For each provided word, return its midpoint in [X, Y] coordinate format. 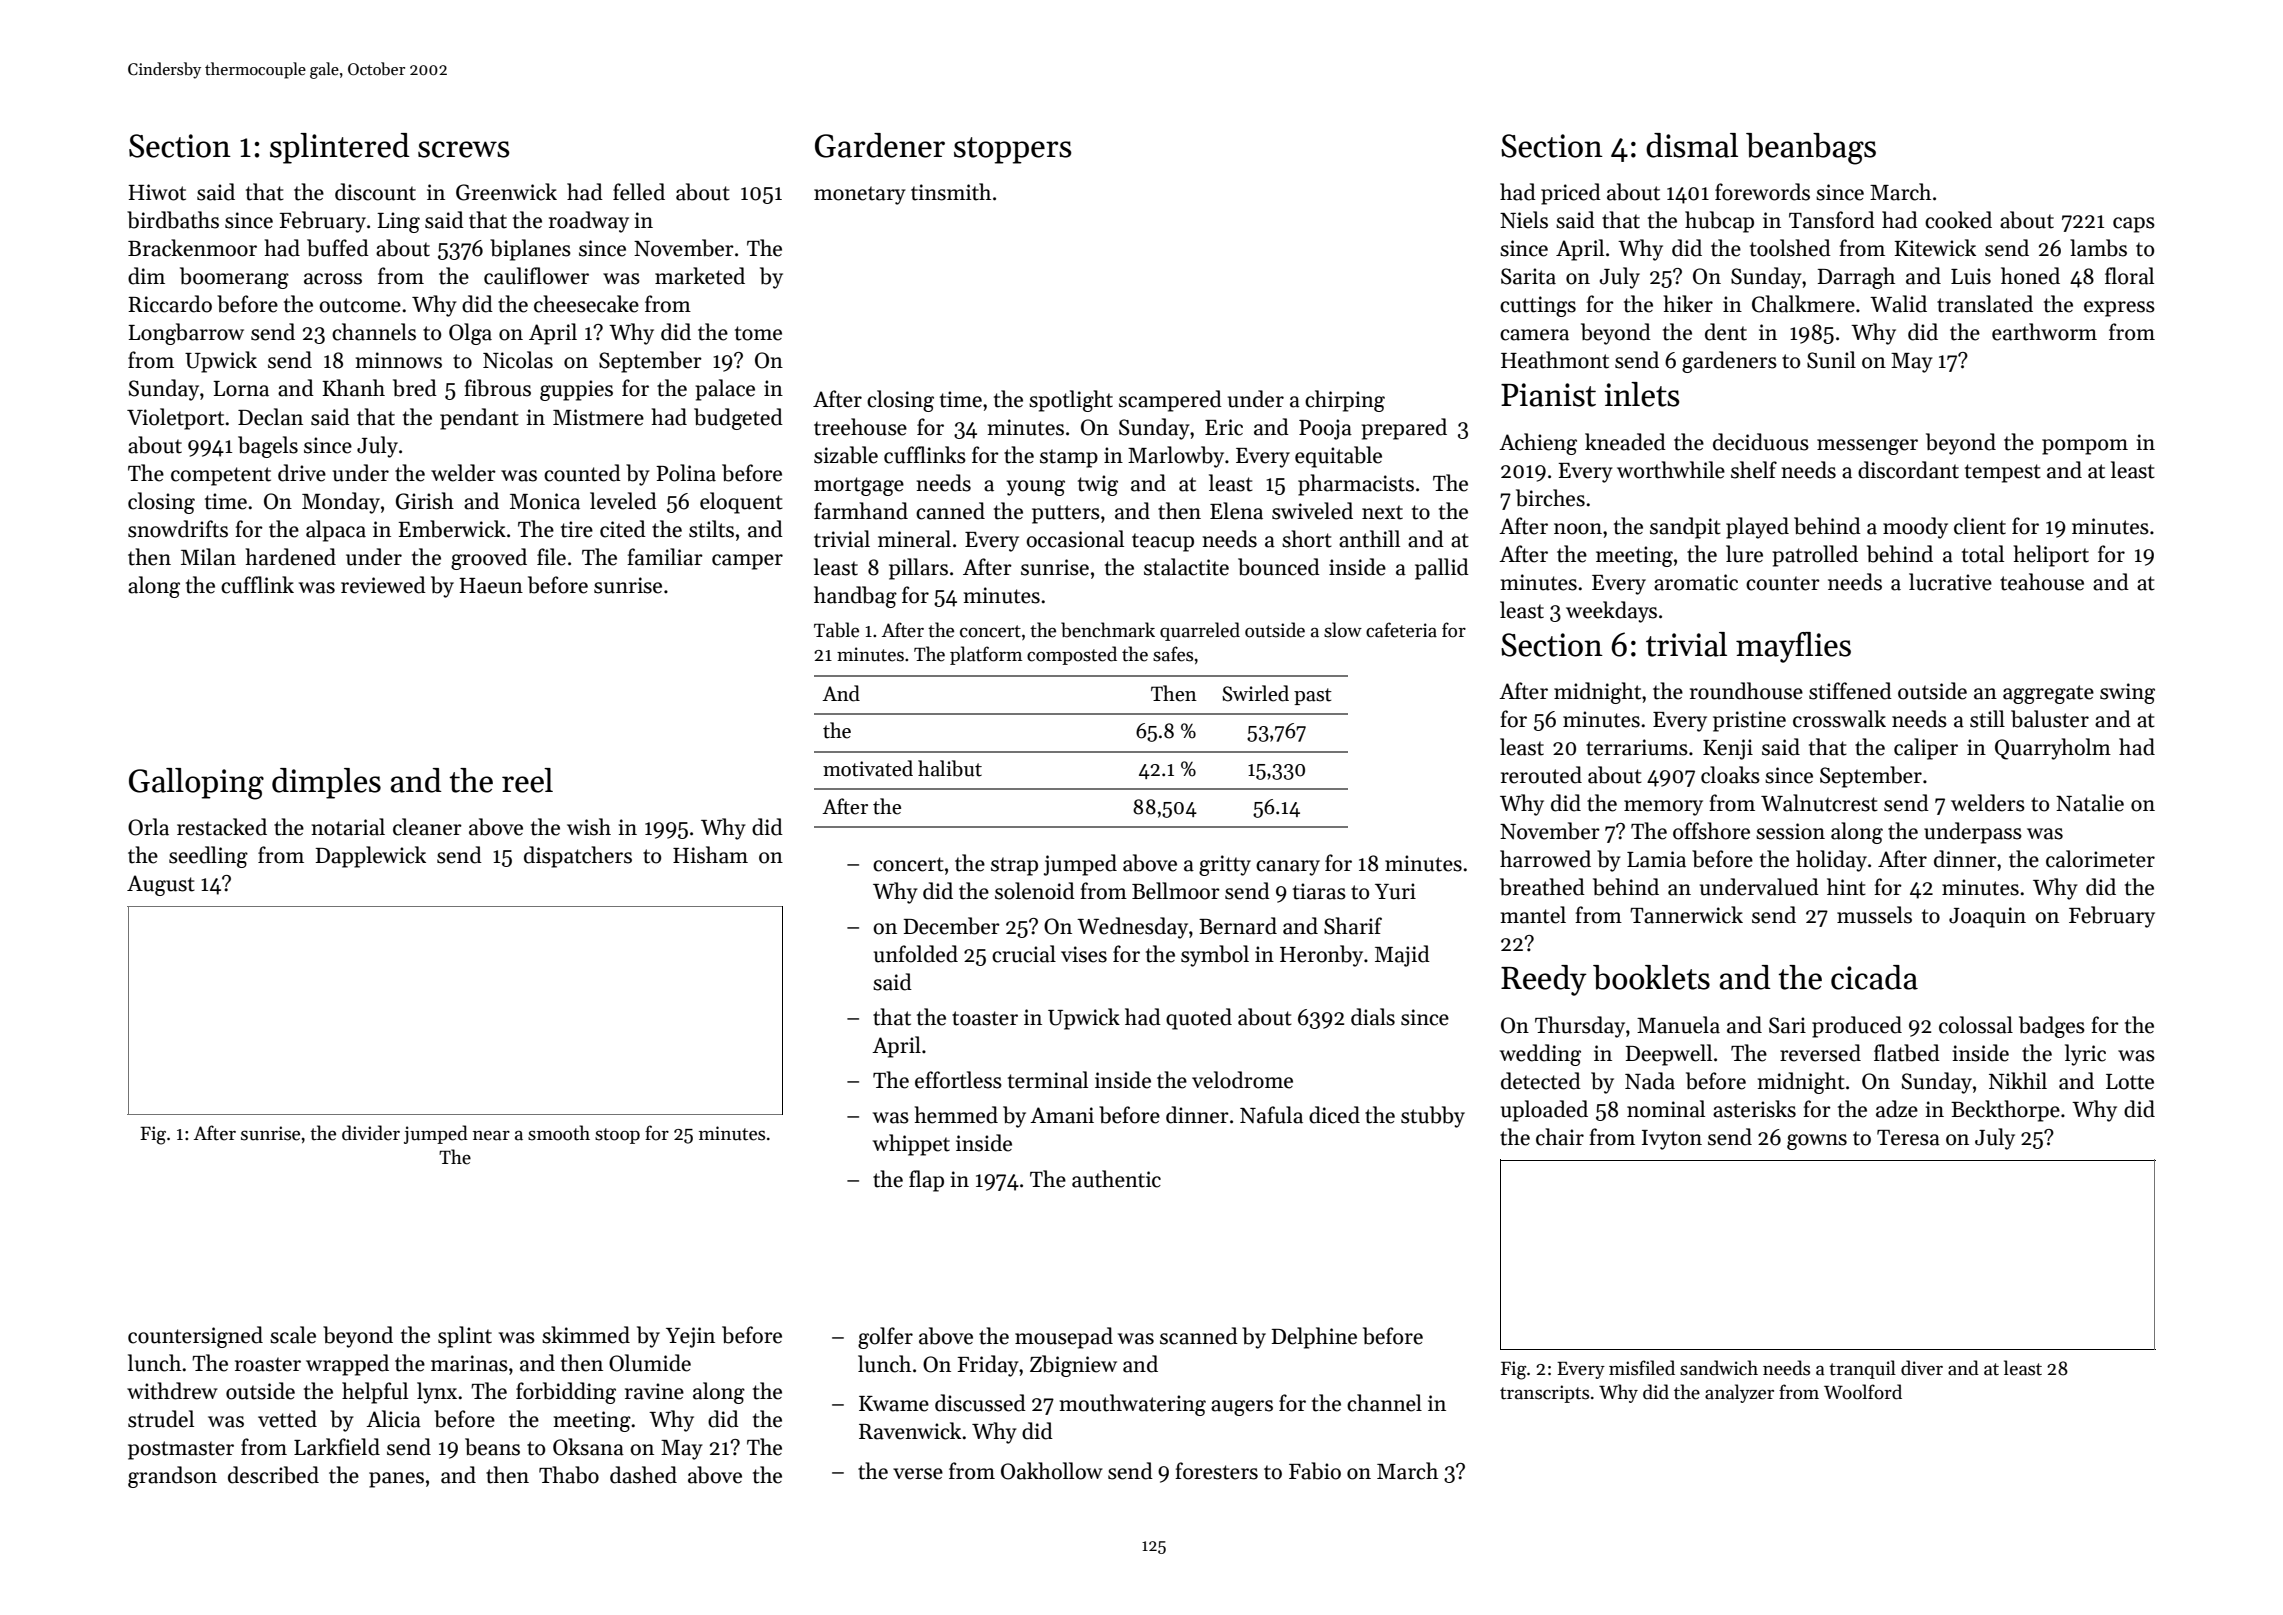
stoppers [1013, 150]
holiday [1831, 861]
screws [464, 149]
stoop [617, 1136]
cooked [1958, 220]
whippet [911, 1145]
